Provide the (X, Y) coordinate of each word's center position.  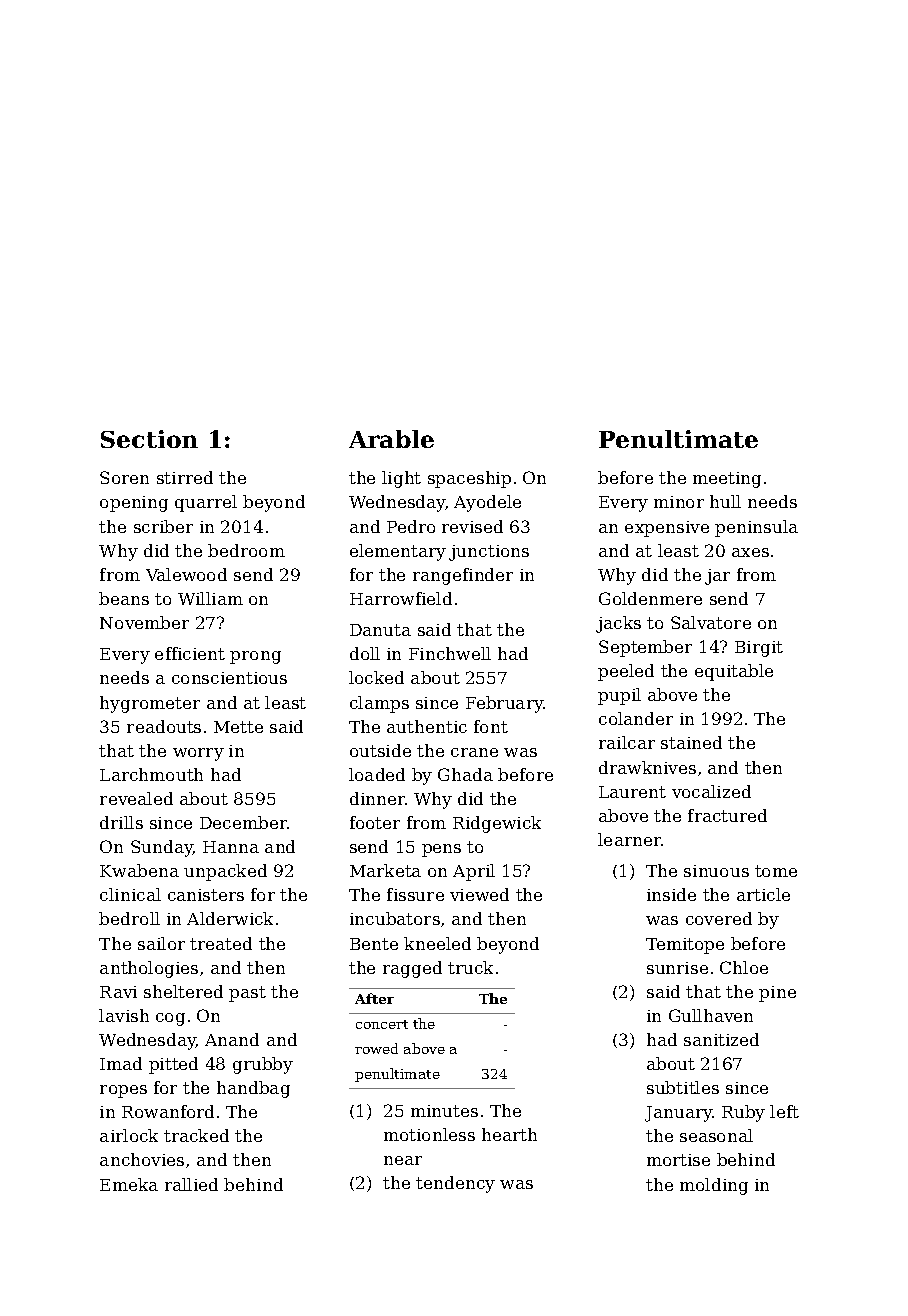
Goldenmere (650, 598)
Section (149, 439)
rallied (191, 1184)
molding (714, 1186)
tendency (455, 1184)
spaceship (469, 479)
